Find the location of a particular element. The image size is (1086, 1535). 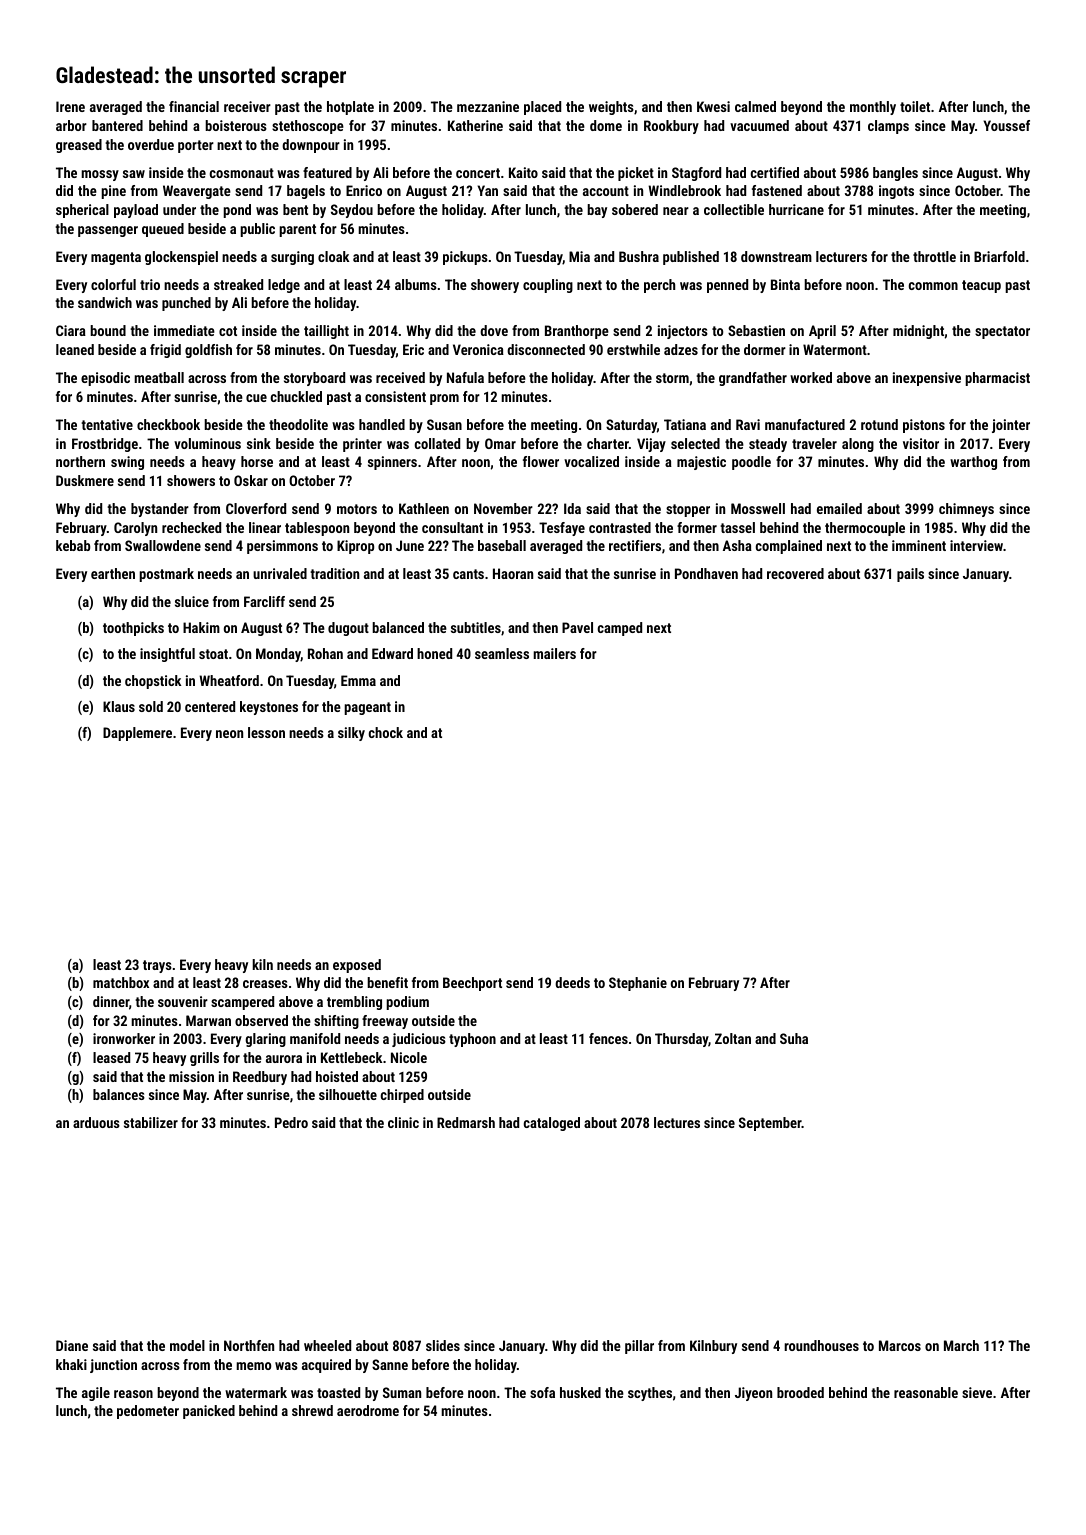

pails is located at coordinates (910, 575).
